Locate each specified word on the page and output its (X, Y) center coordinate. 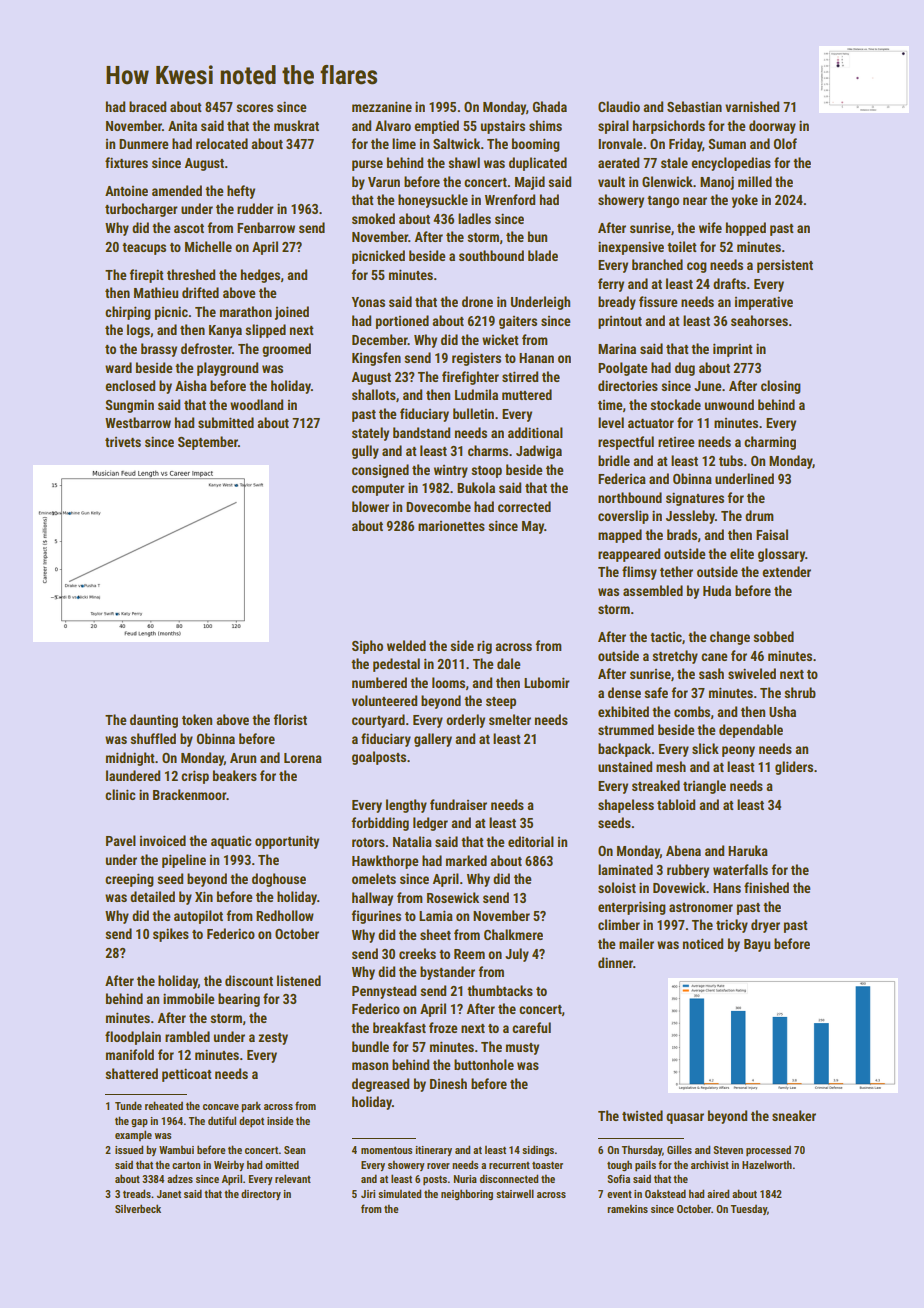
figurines (376, 917)
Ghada (550, 106)
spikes (171, 935)
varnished (752, 106)
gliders (794, 768)
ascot (189, 228)
